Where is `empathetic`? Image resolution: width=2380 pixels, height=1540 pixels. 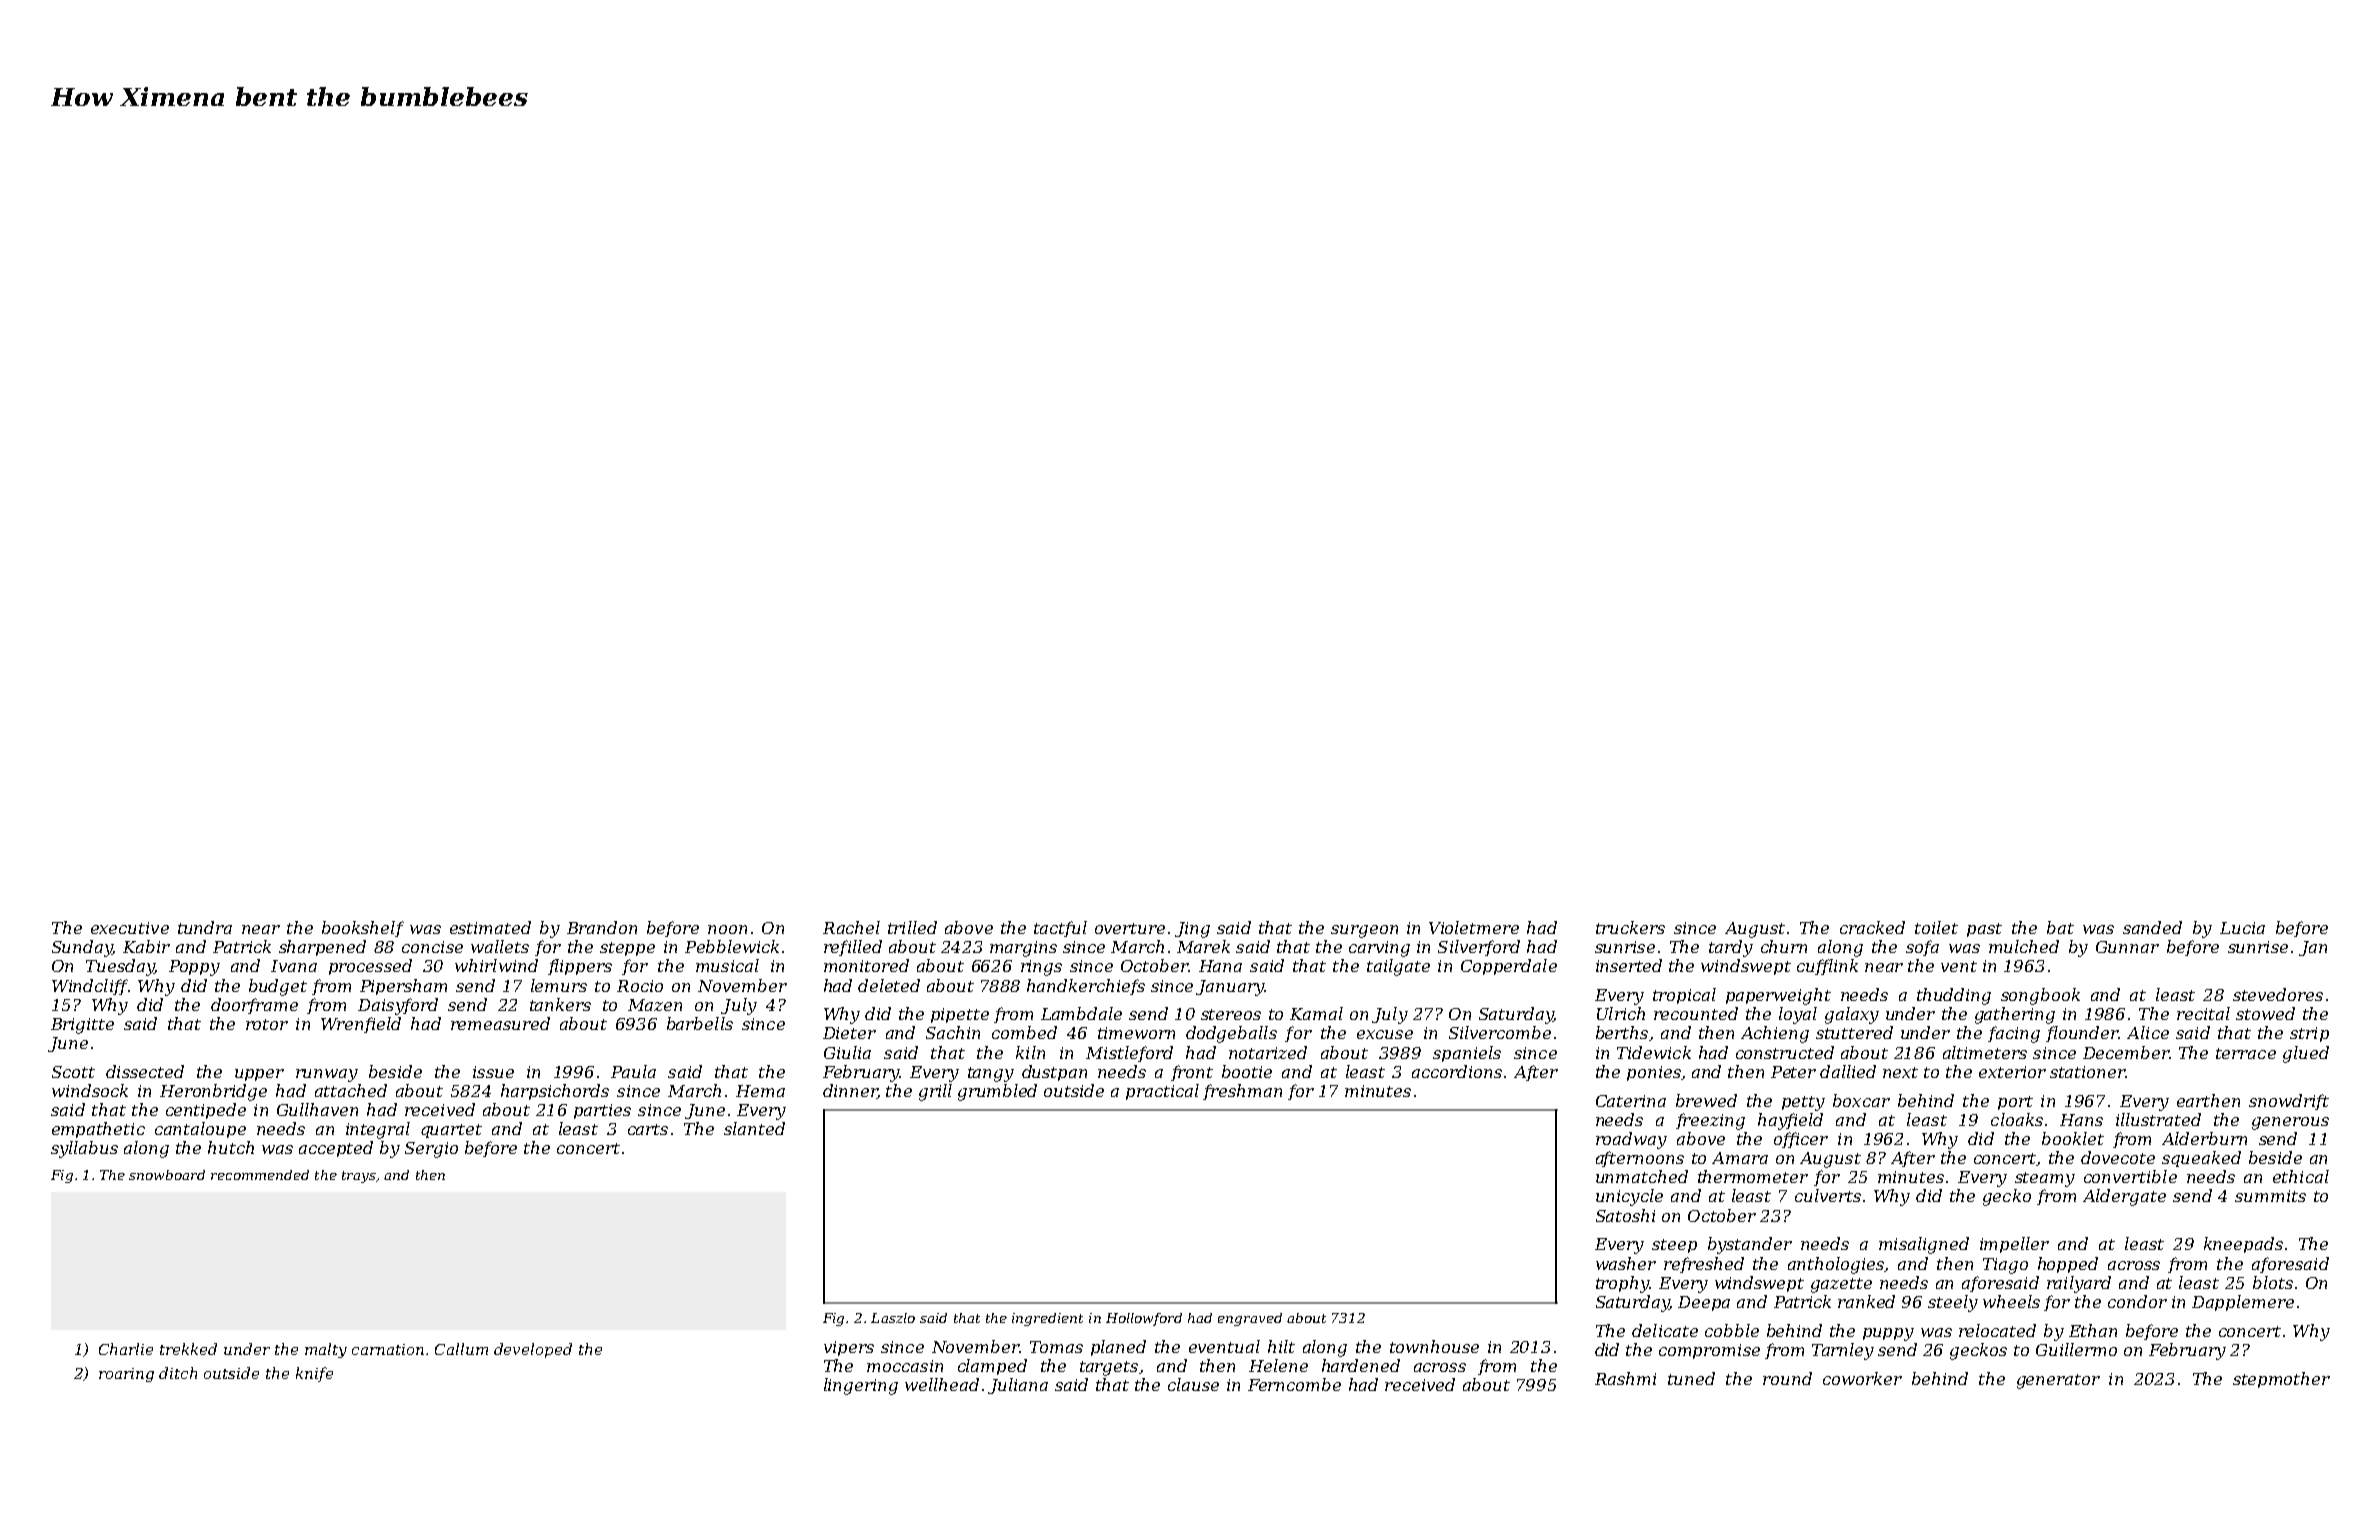 empathetic is located at coordinates (98, 1130).
